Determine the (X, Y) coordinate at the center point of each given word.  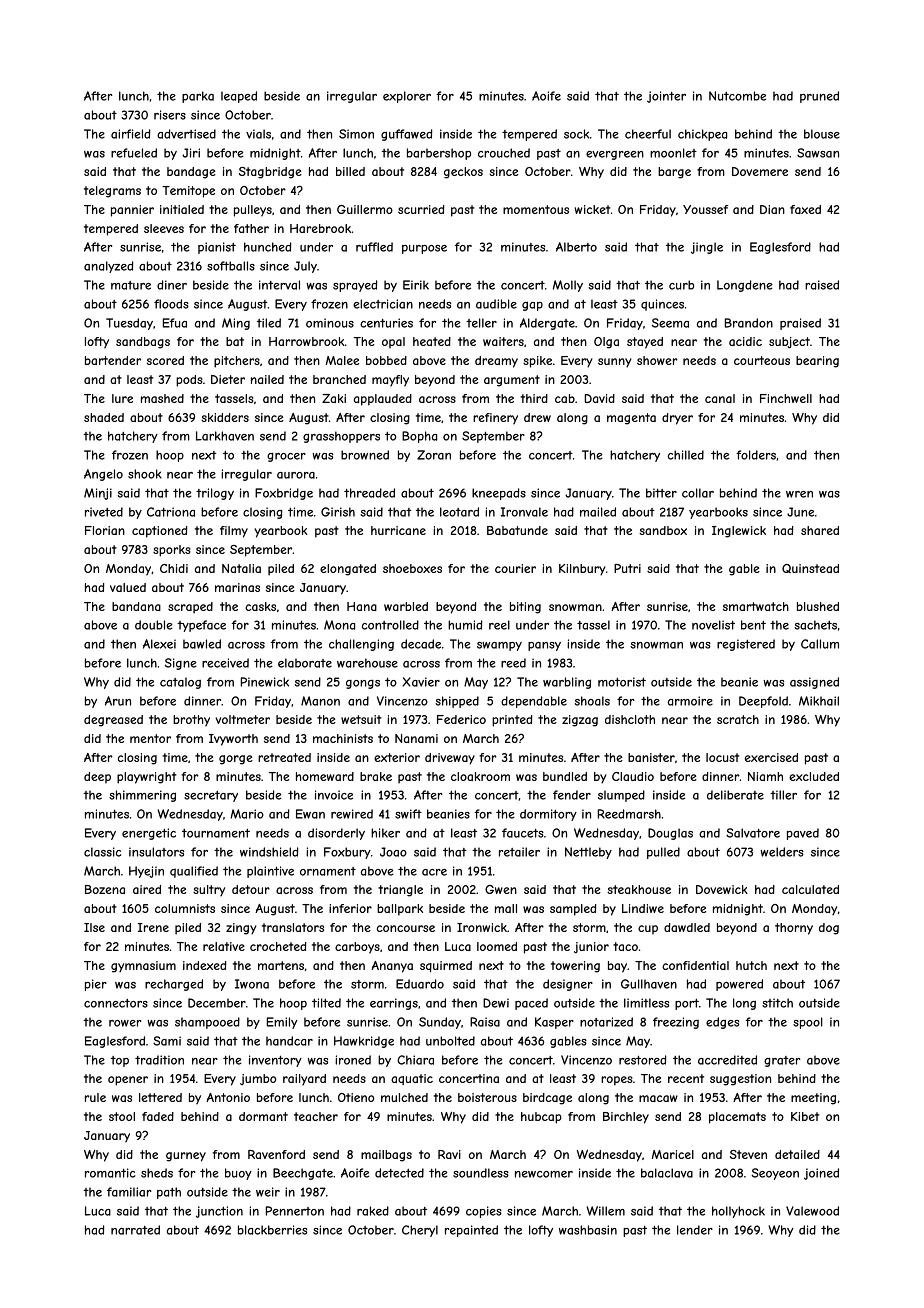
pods (189, 381)
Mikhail (819, 701)
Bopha (419, 437)
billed (350, 171)
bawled (202, 644)
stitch (777, 1003)
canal (720, 398)
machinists (343, 738)
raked (373, 1211)
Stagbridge (270, 173)
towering (575, 967)
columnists (185, 908)
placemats (737, 1118)
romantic (110, 1173)
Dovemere (760, 171)
